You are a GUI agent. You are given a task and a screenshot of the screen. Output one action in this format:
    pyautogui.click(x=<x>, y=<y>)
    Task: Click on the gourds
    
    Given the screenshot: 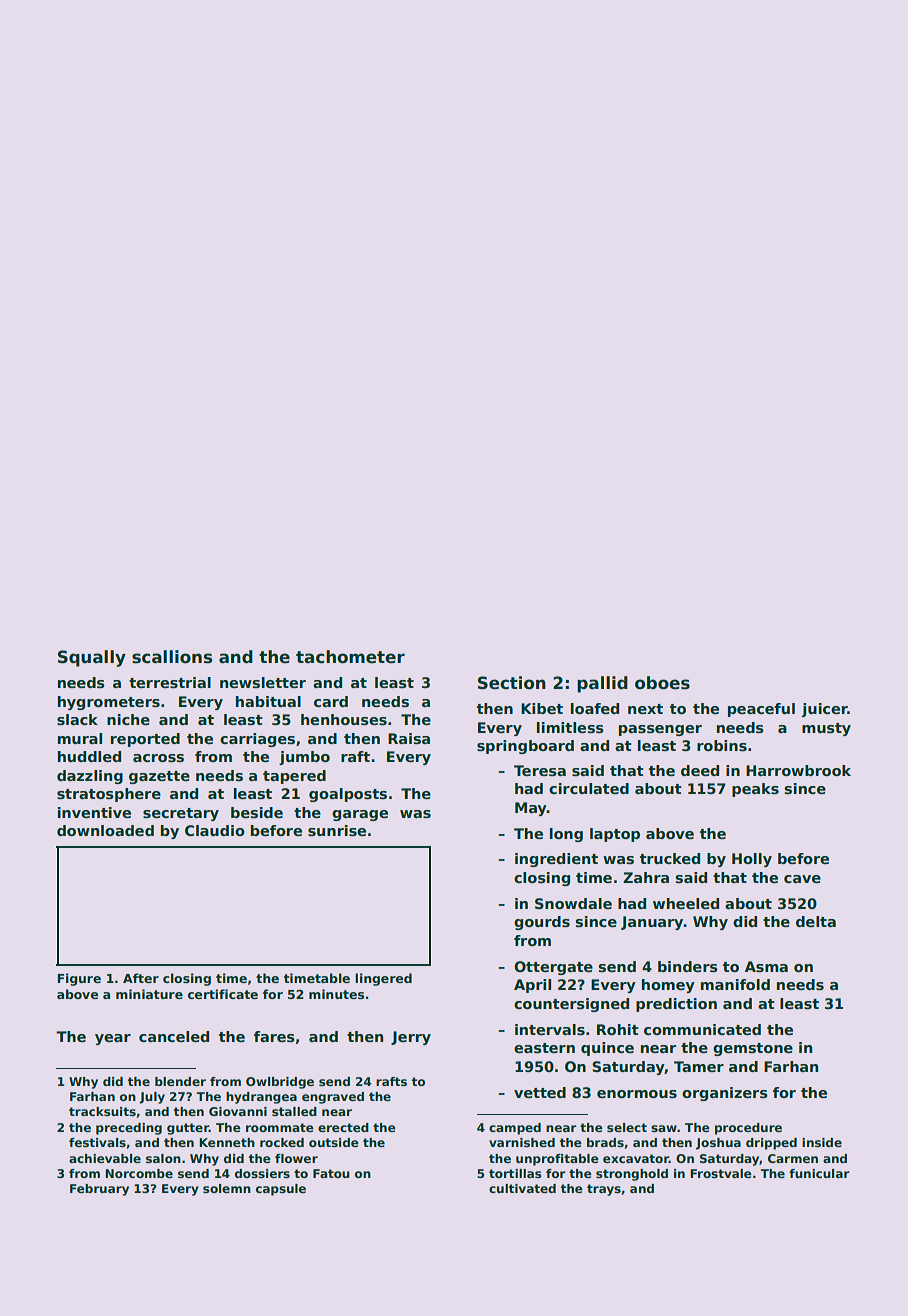 What is the action you would take?
    pyautogui.click(x=542, y=923)
